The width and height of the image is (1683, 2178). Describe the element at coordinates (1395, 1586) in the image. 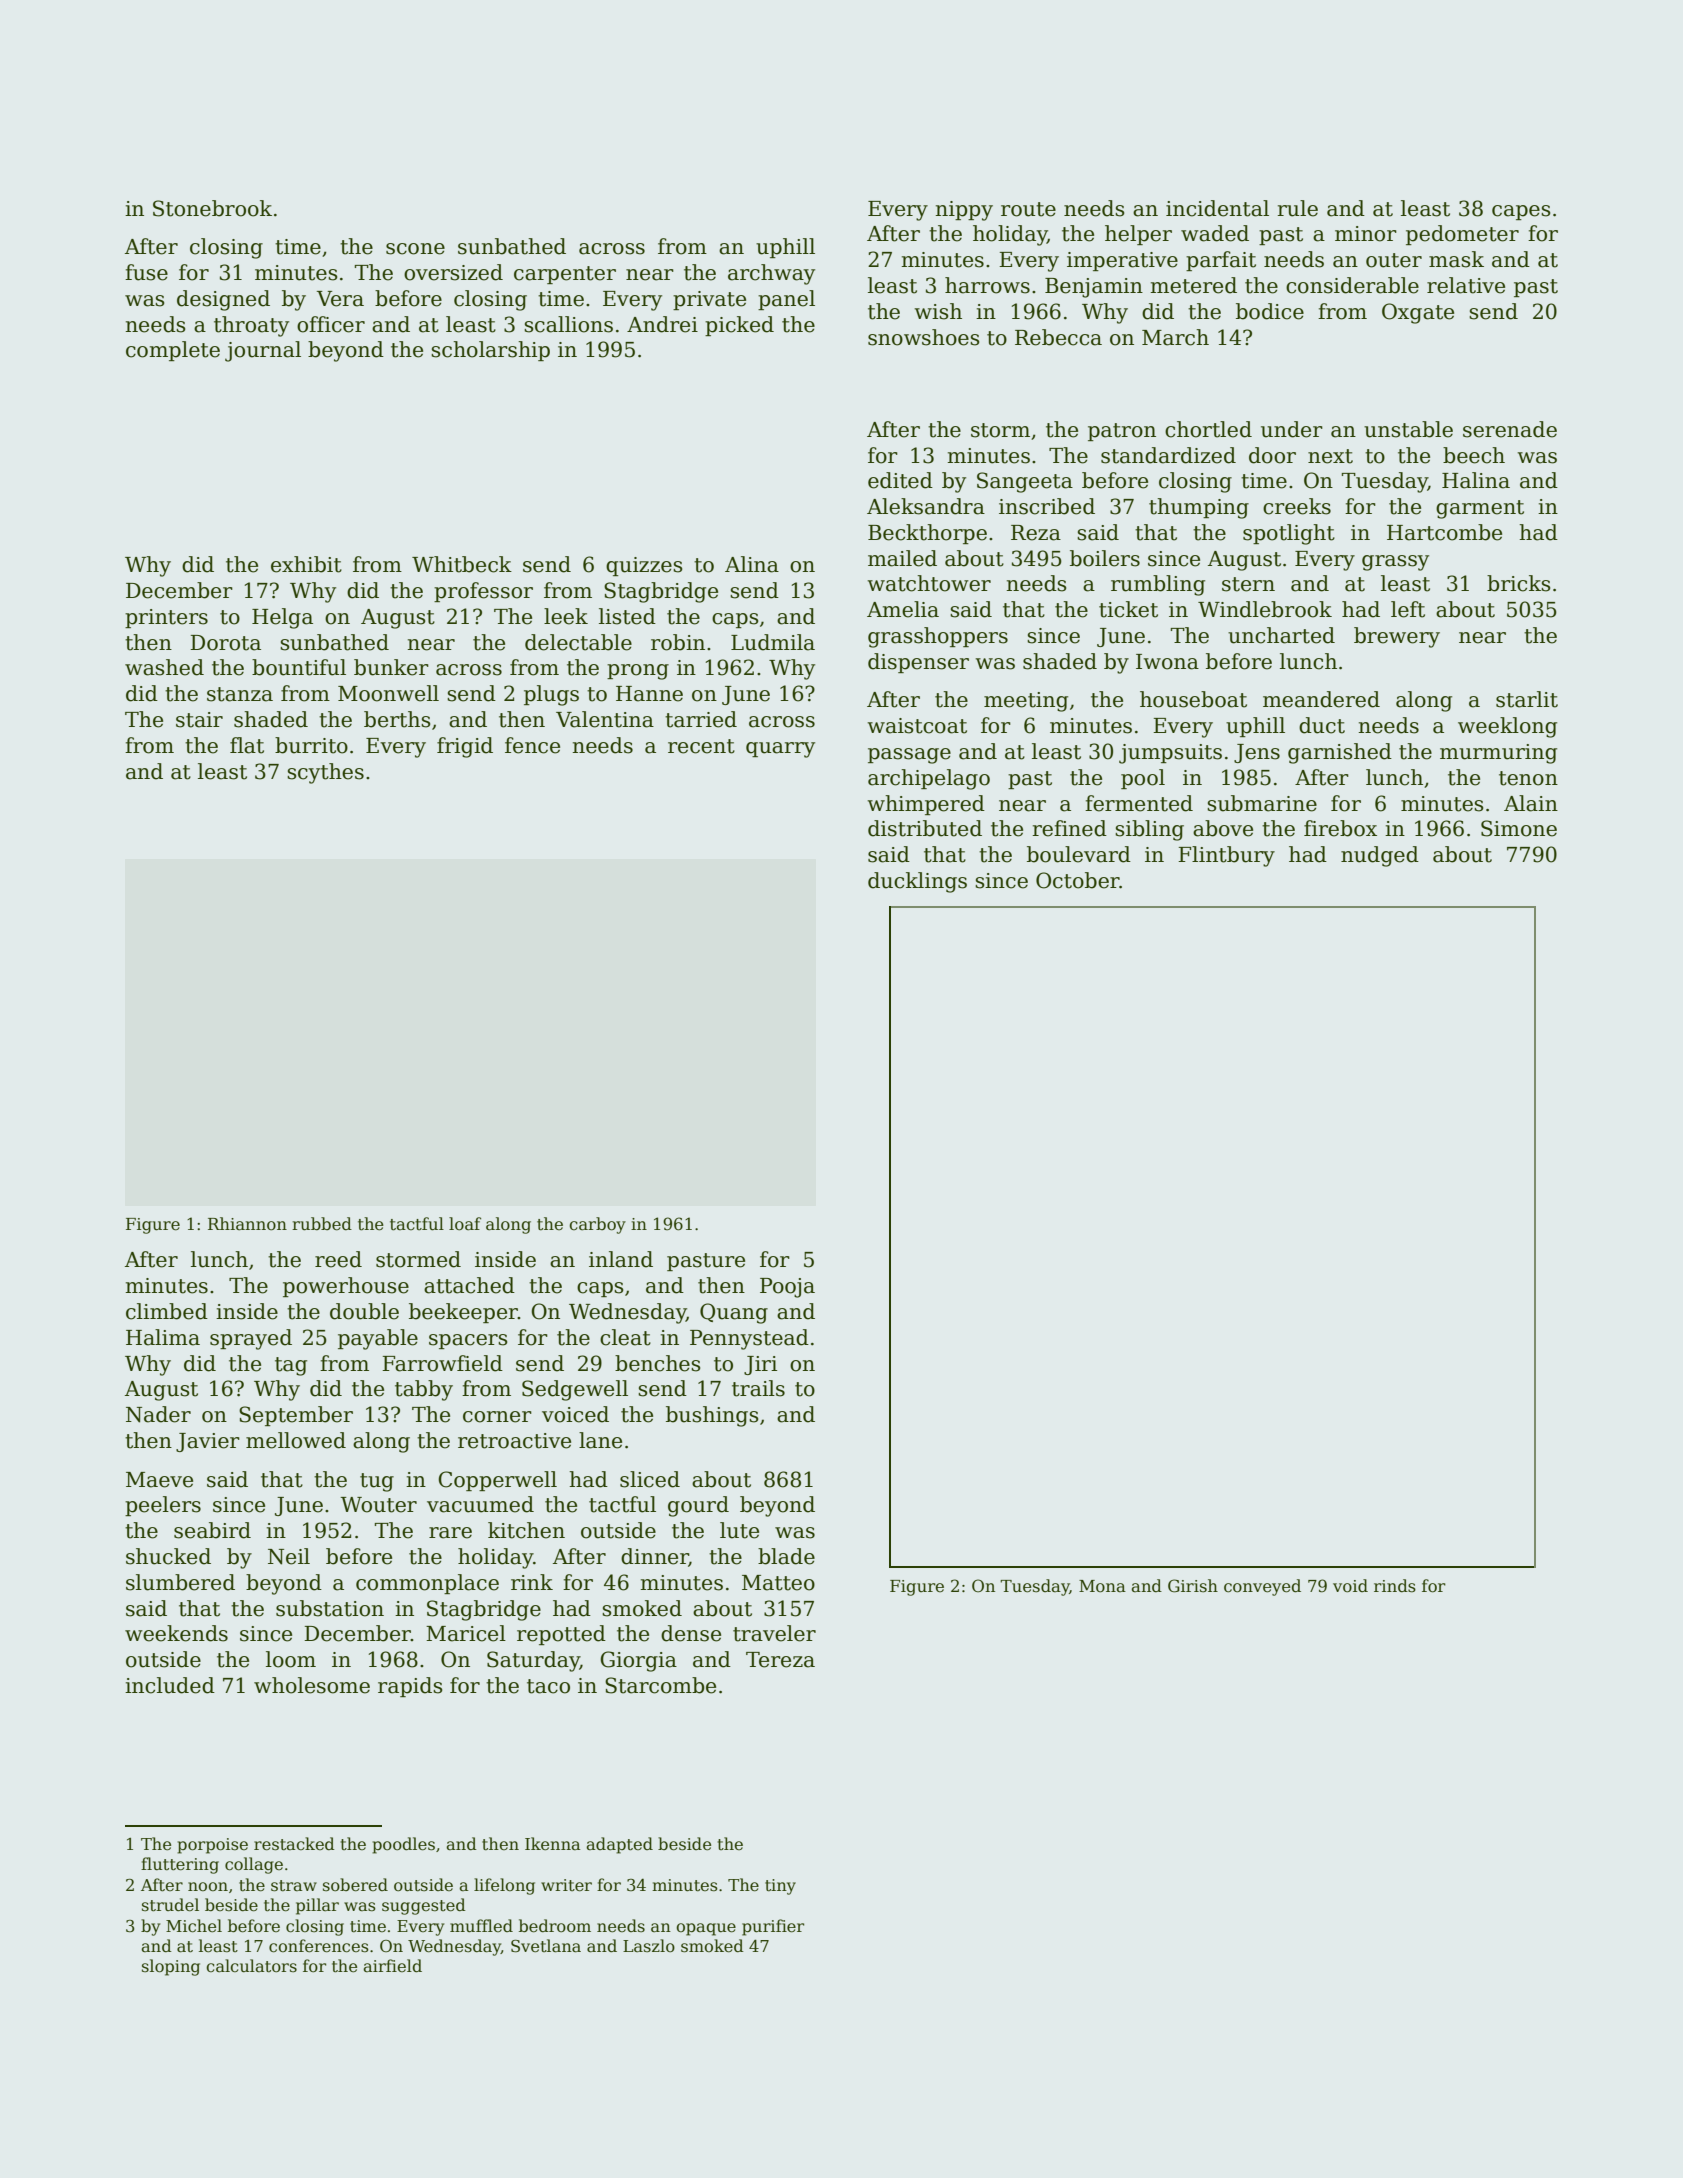

I see `rinds` at that location.
